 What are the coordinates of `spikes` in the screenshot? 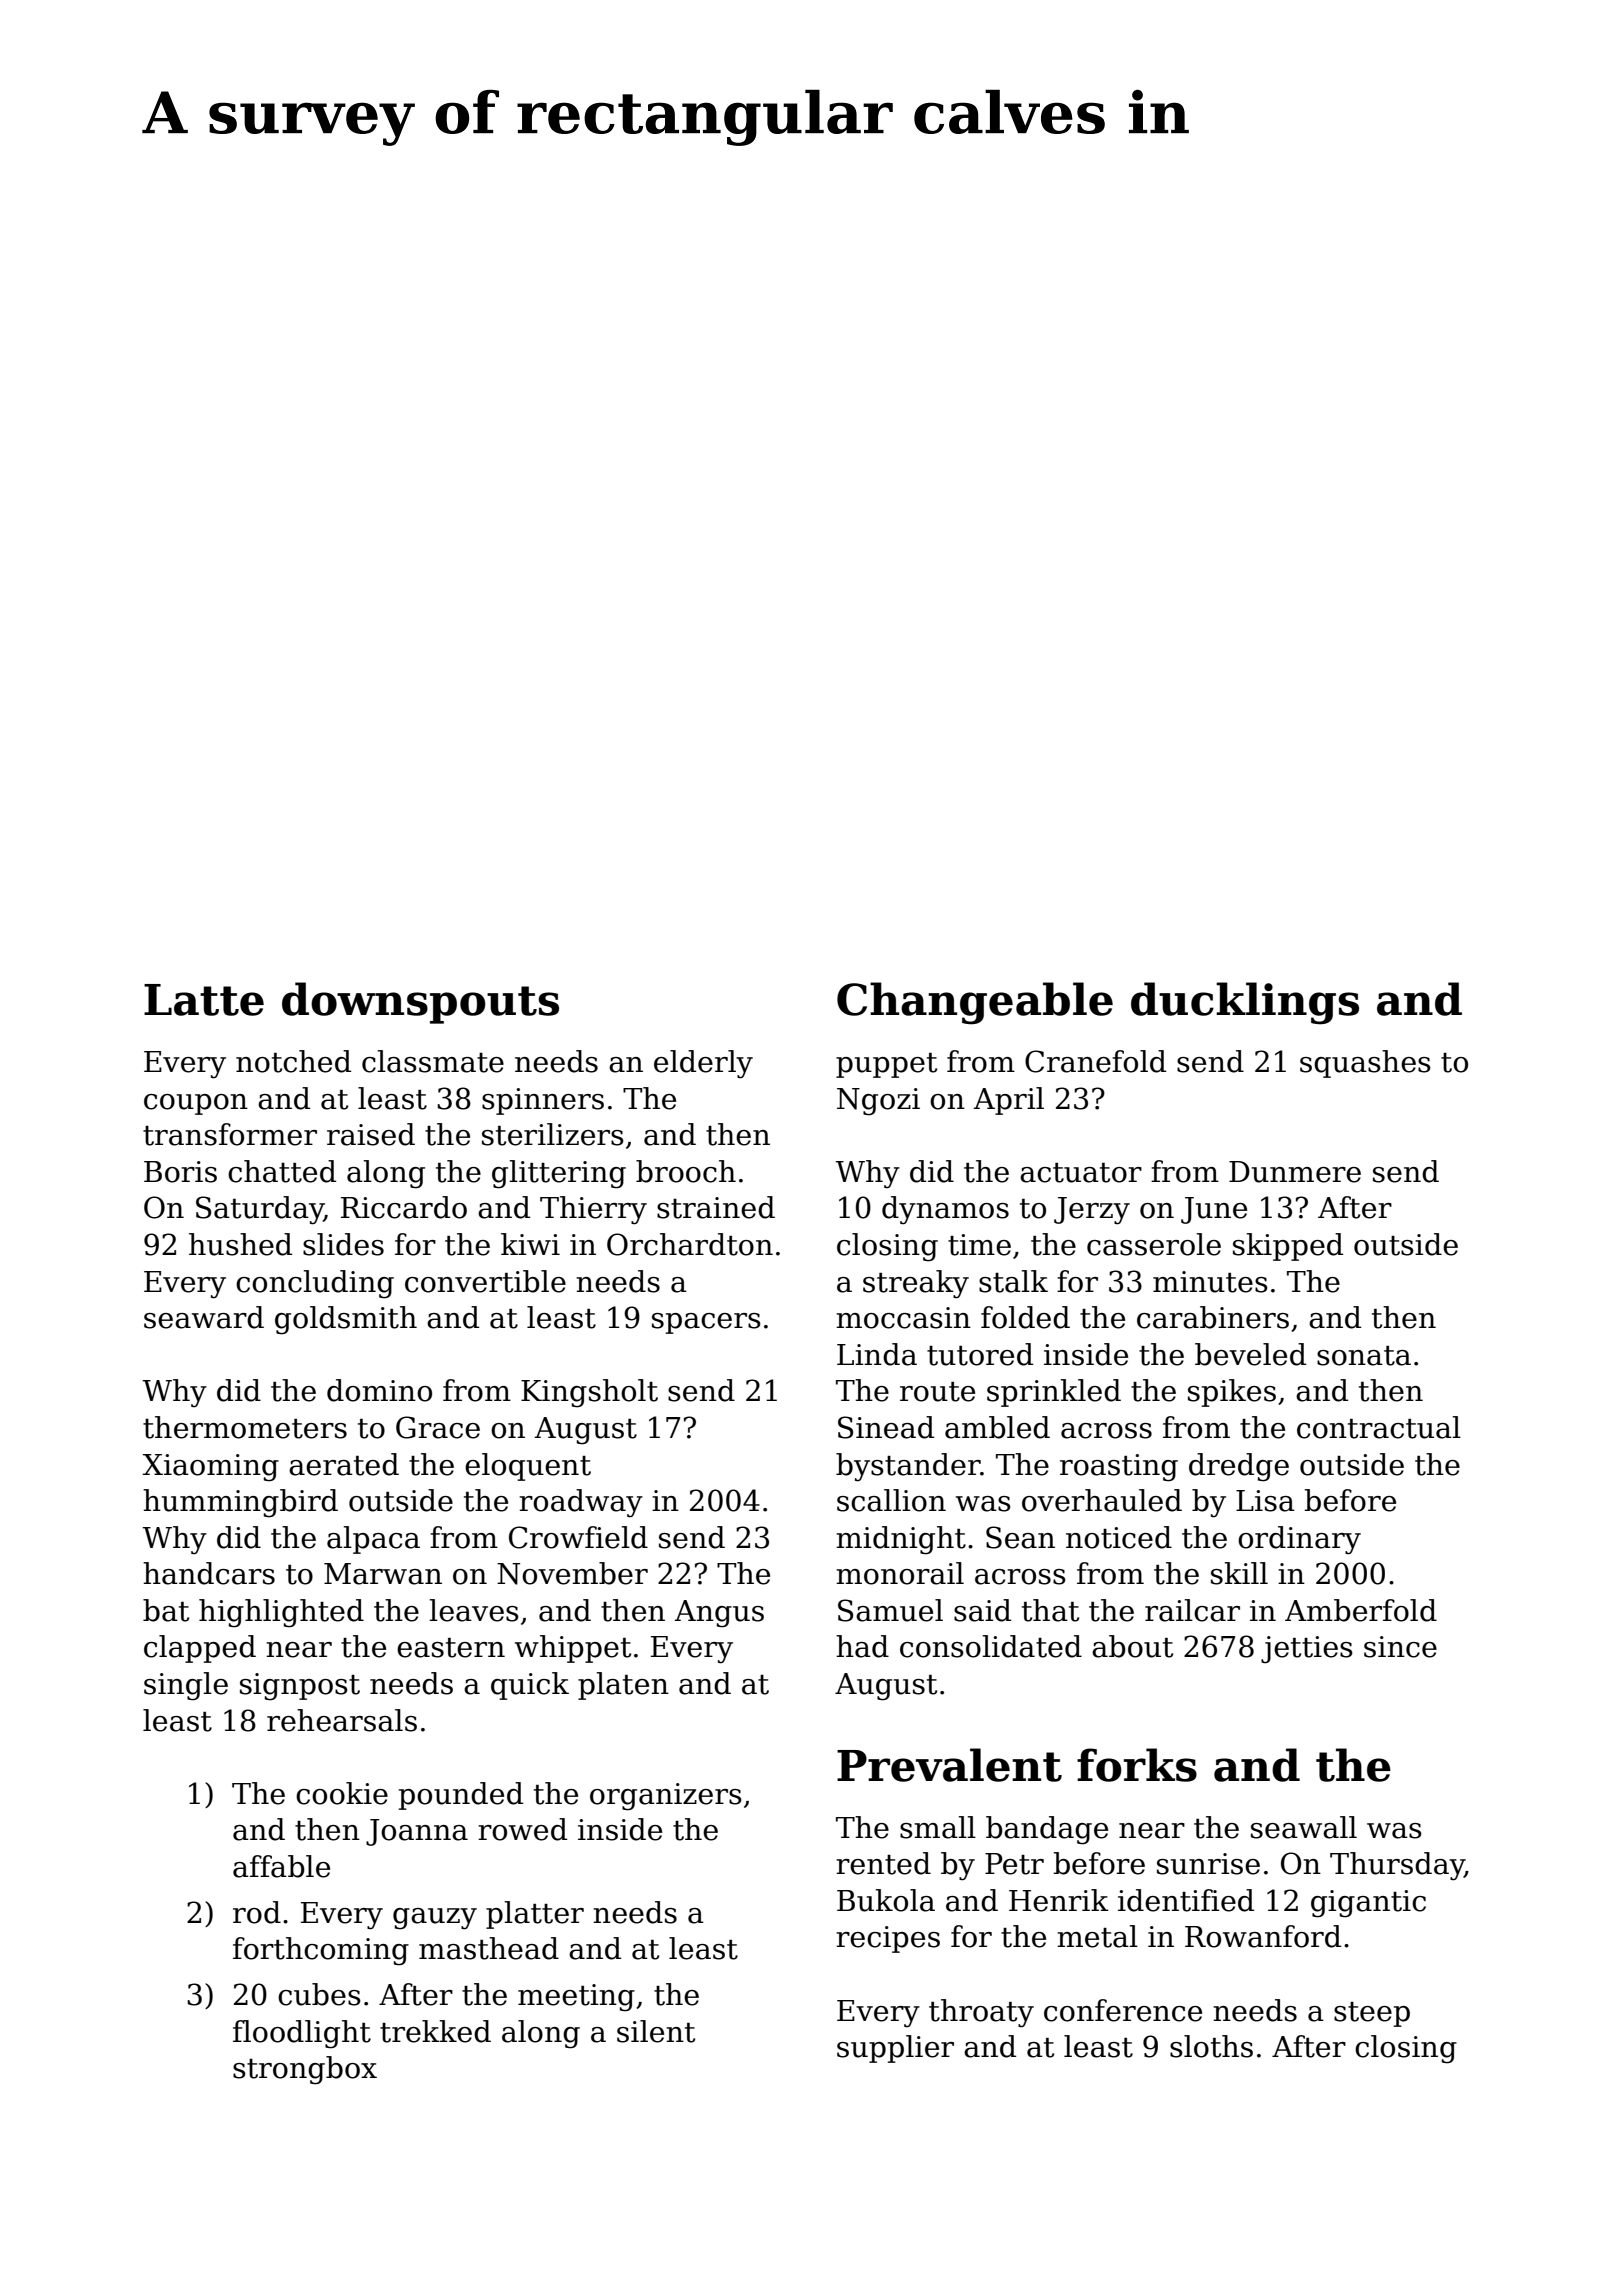 It's located at (1232, 1393).
